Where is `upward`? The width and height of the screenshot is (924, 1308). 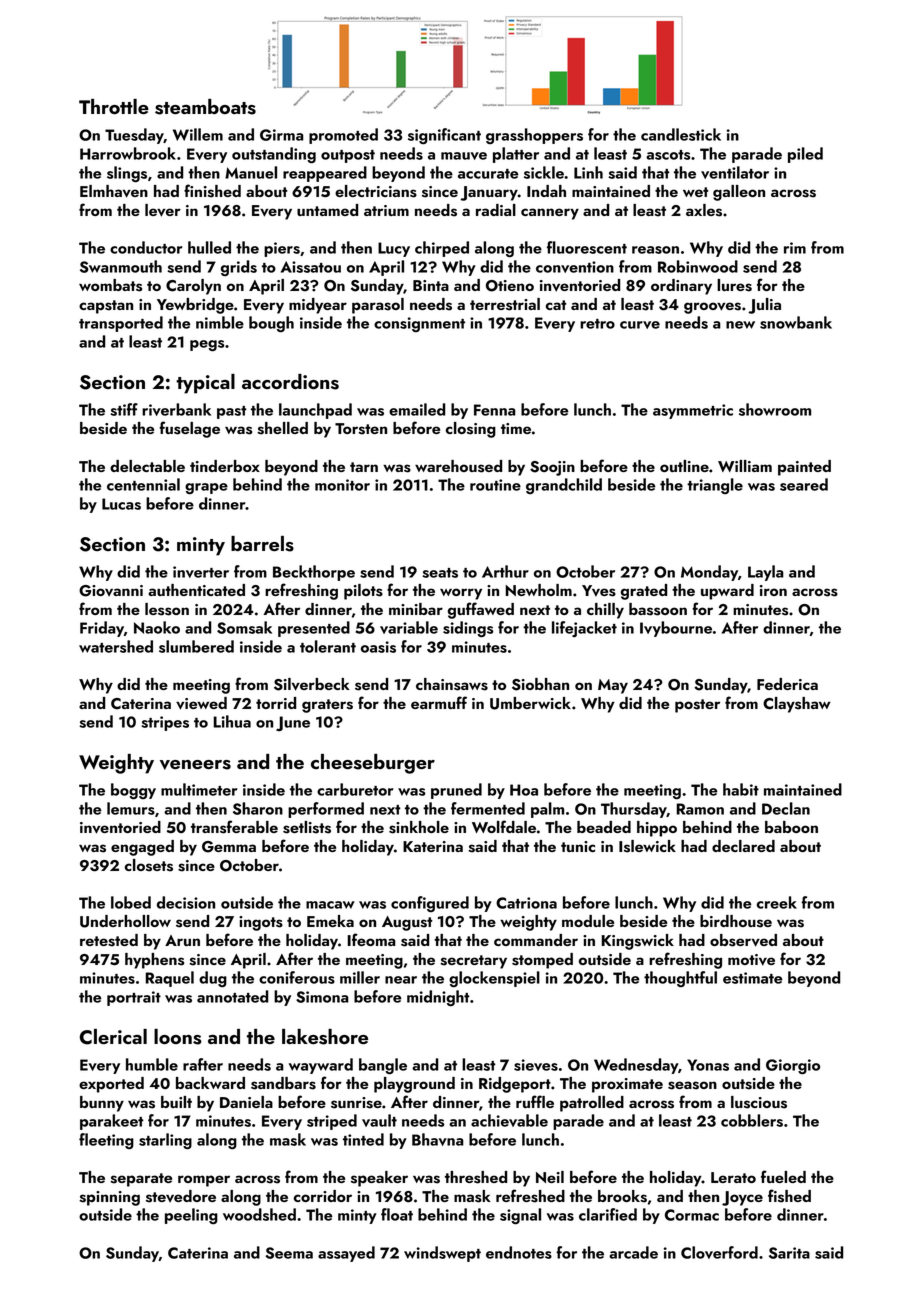
upward is located at coordinates (727, 592).
